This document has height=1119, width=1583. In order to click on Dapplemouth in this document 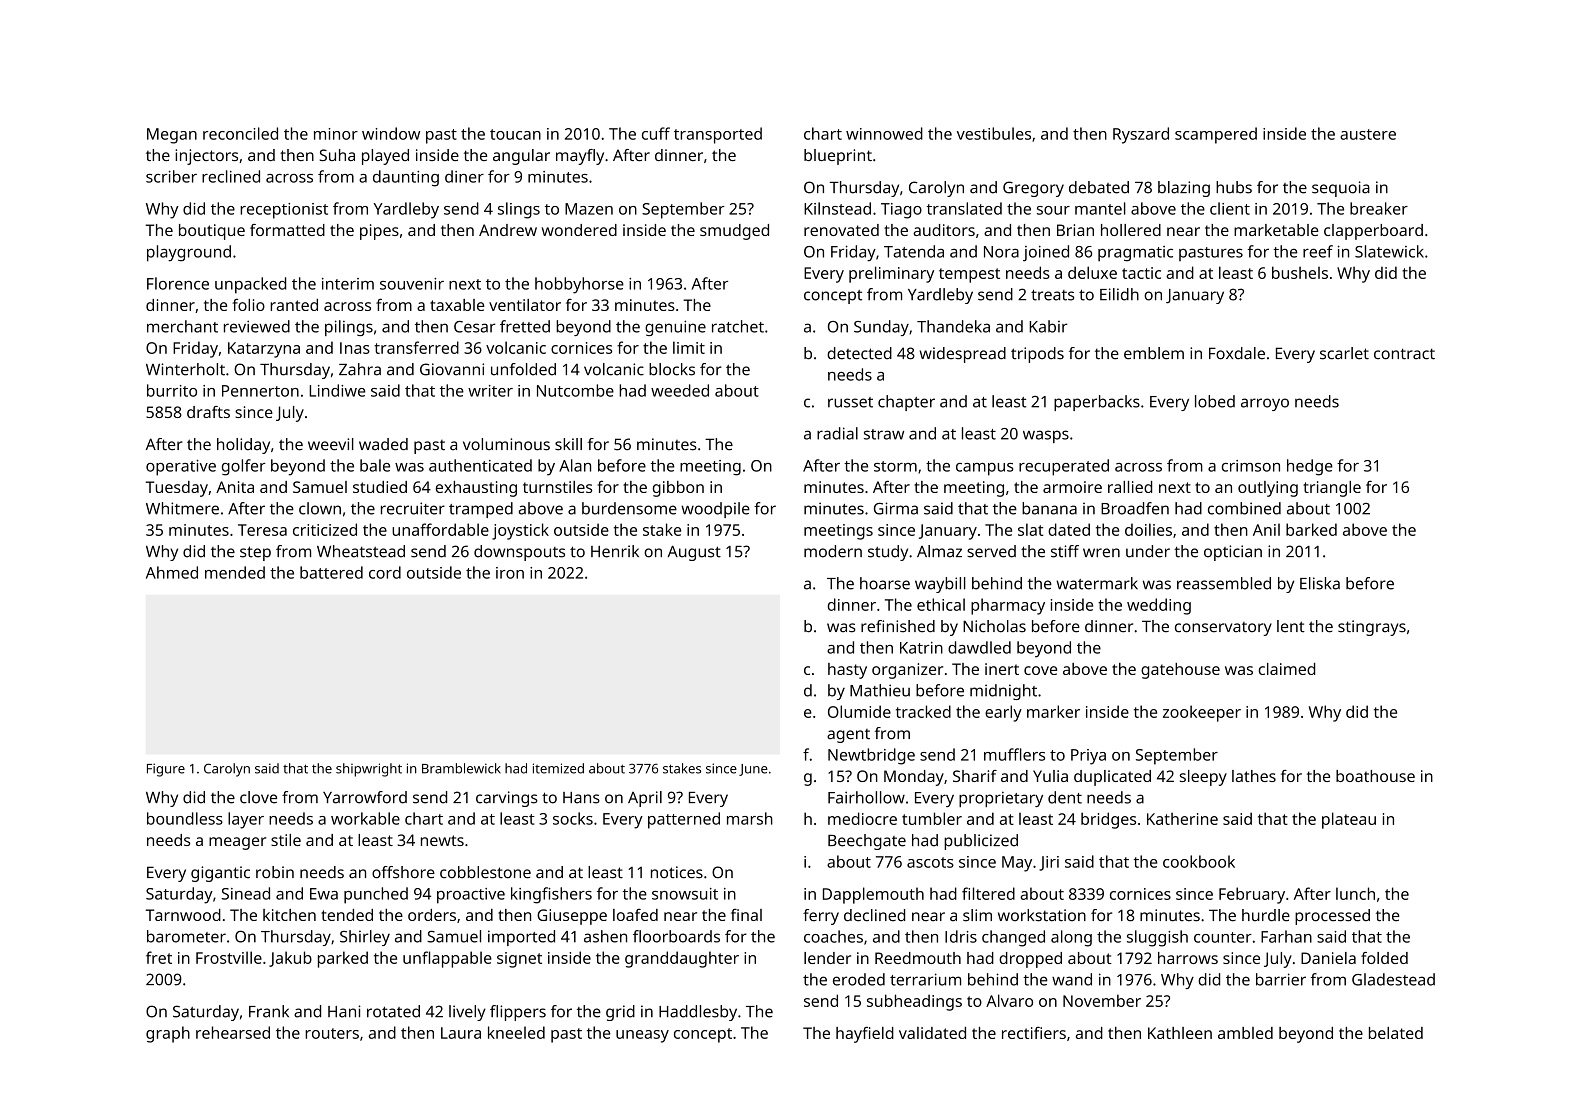, I will do `click(873, 895)`.
